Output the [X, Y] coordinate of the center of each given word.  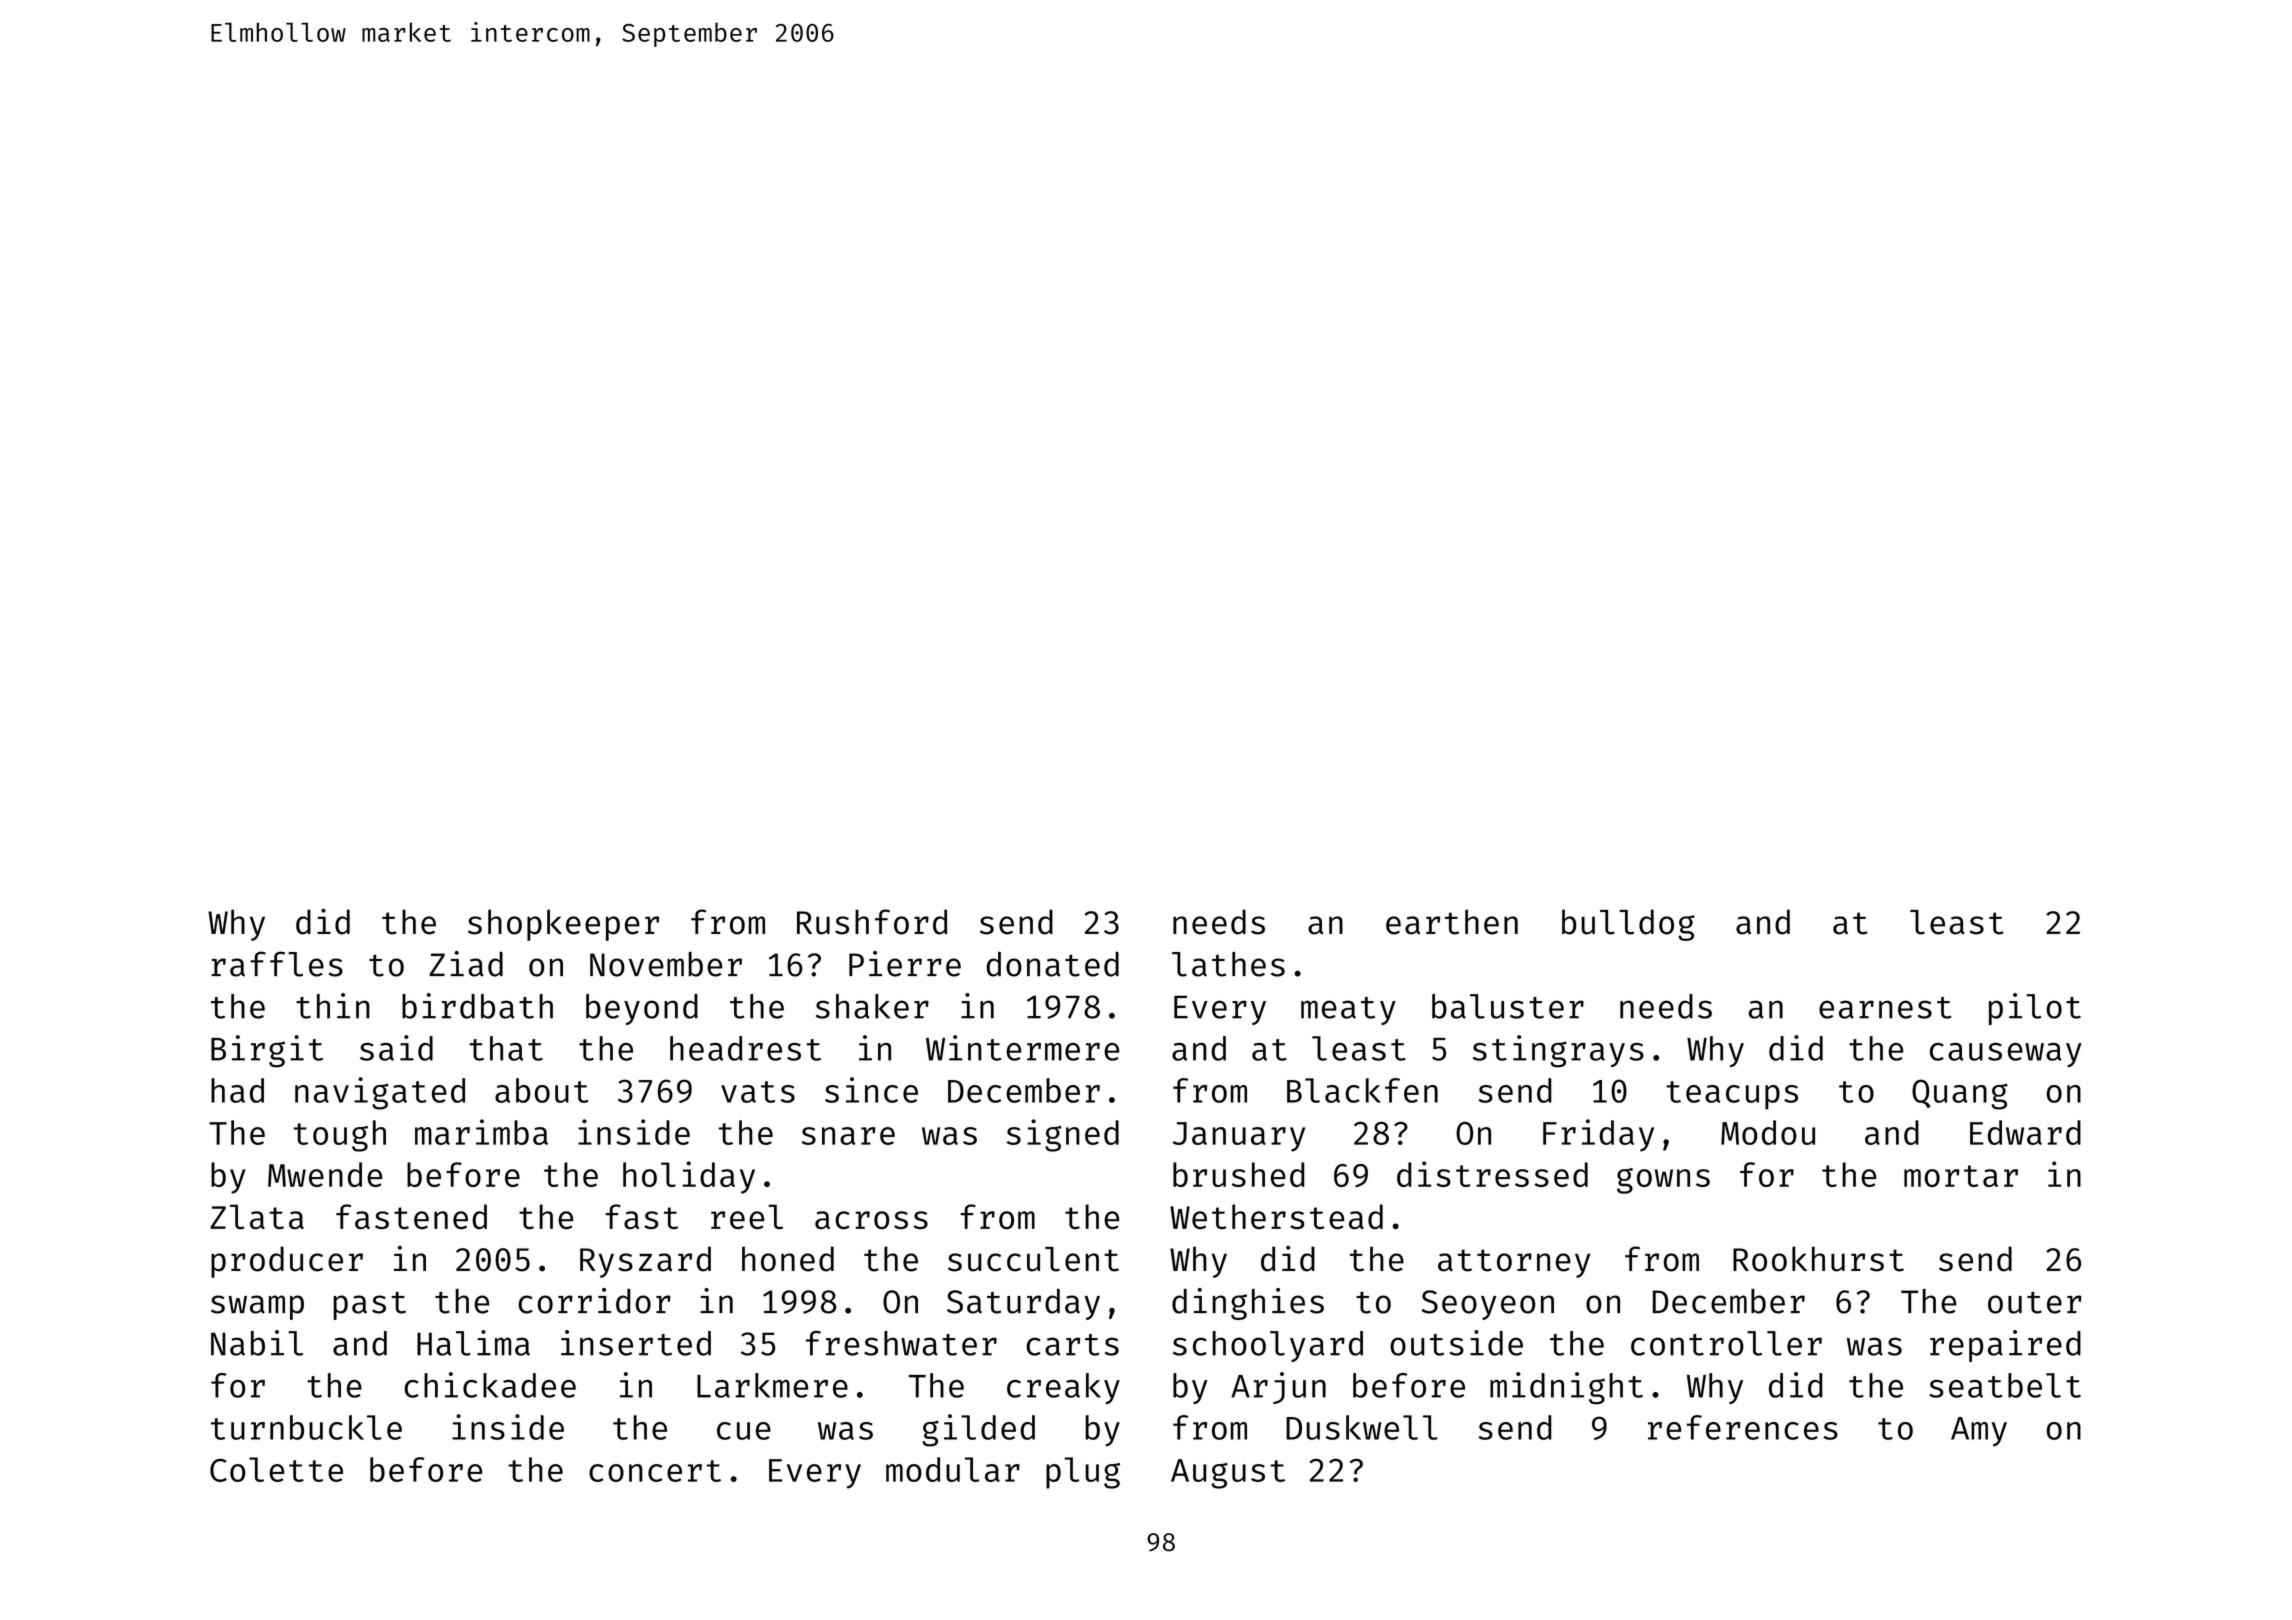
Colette [276, 1469]
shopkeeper [563, 925]
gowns [1663, 1181]
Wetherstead [1276, 1217]
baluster [1508, 1006]
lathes [1228, 964]
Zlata [257, 1217]
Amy [1979, 1432]
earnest [1885, 1008]
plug [1083, 1473]
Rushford [872, 922]
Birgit [267, 1051]
